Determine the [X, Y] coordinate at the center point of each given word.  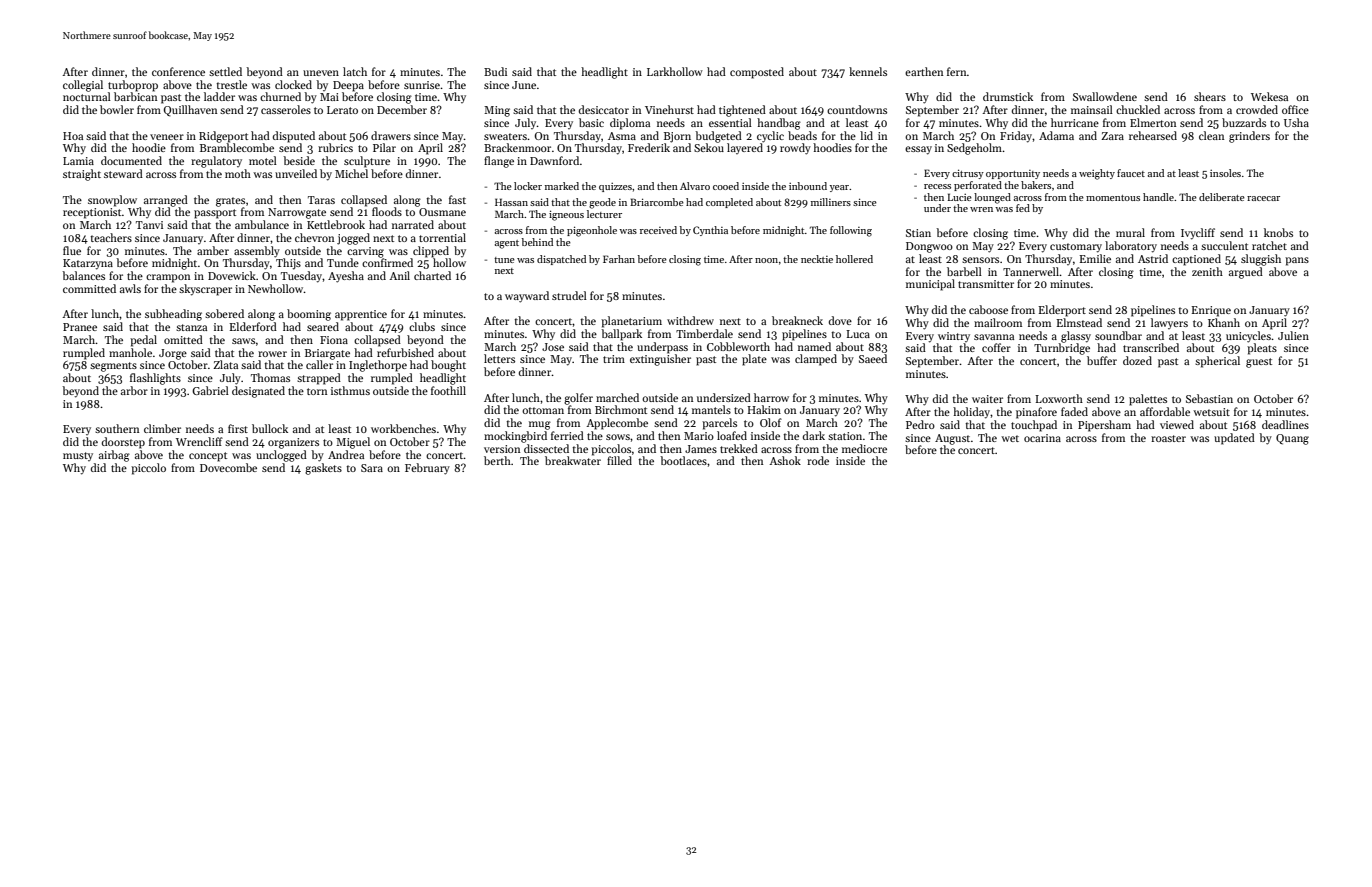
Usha [1296, 122]
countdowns [857, 109]
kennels [868, 71]
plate [754, 360]
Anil [399, 275]
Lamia [78, 161]
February [427, 469]
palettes [1148, 400]
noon [766, 260]
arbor [134, 390]
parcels [719, 424]
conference [178, 71]
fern [957, 71]
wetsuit [1211, 412]
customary [1076, 248]
